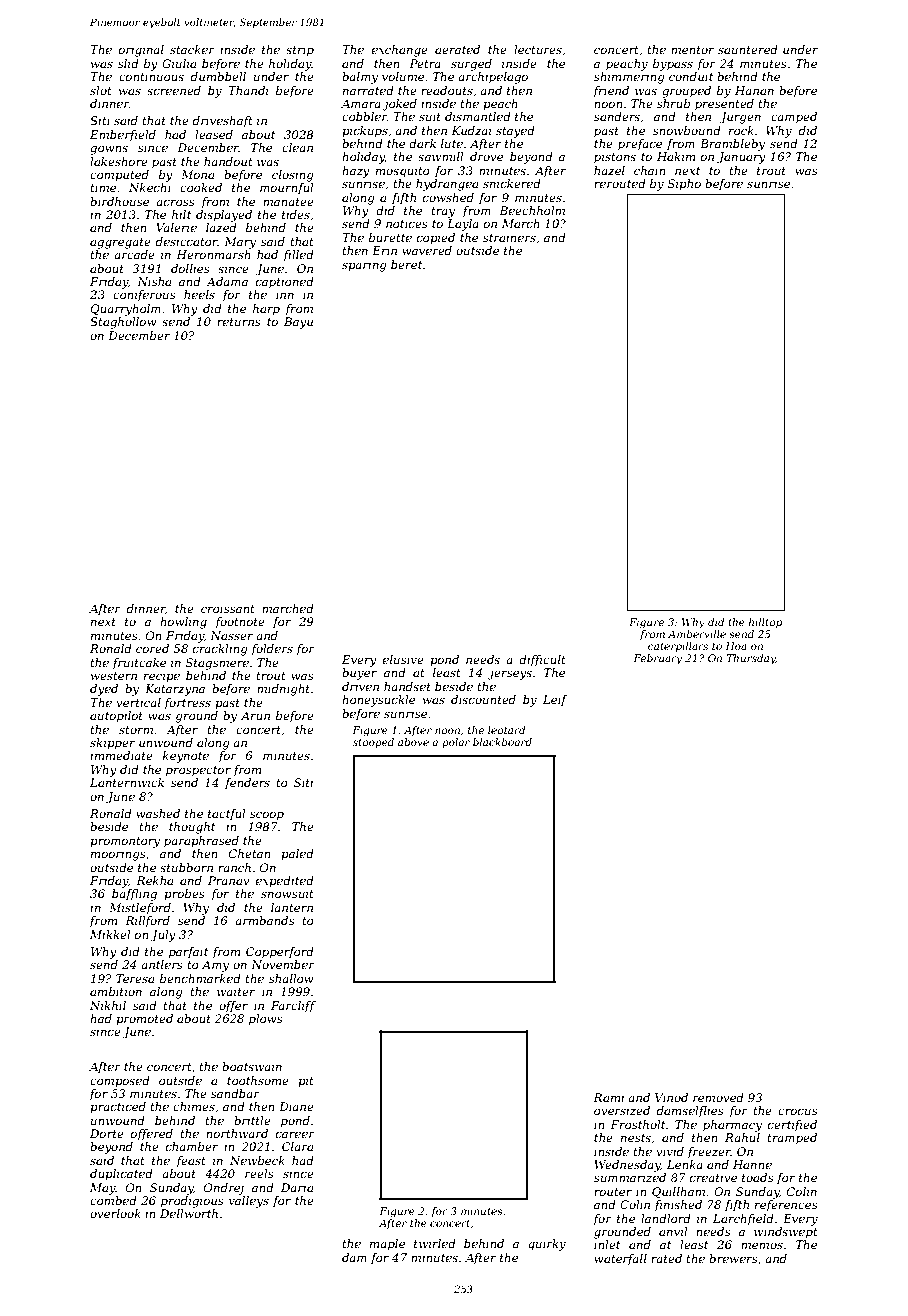 This image has width=908, height=1316. What do you see at coordinates (123, 136) in the image?
I see `Emberfield` at bounding box center [123, 136].
